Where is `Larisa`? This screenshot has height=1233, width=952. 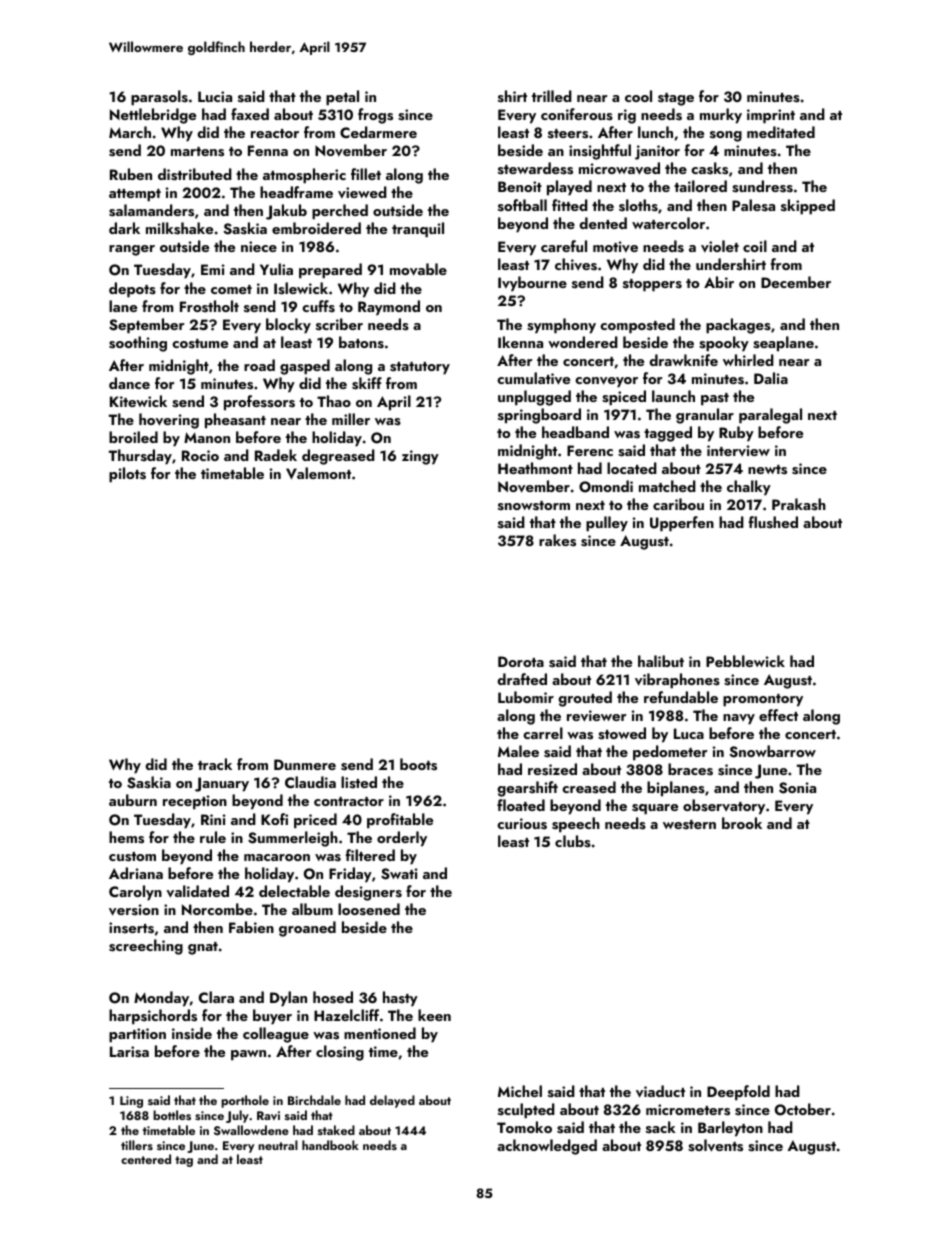 Larisa is located at coordinates (129, 1052).
